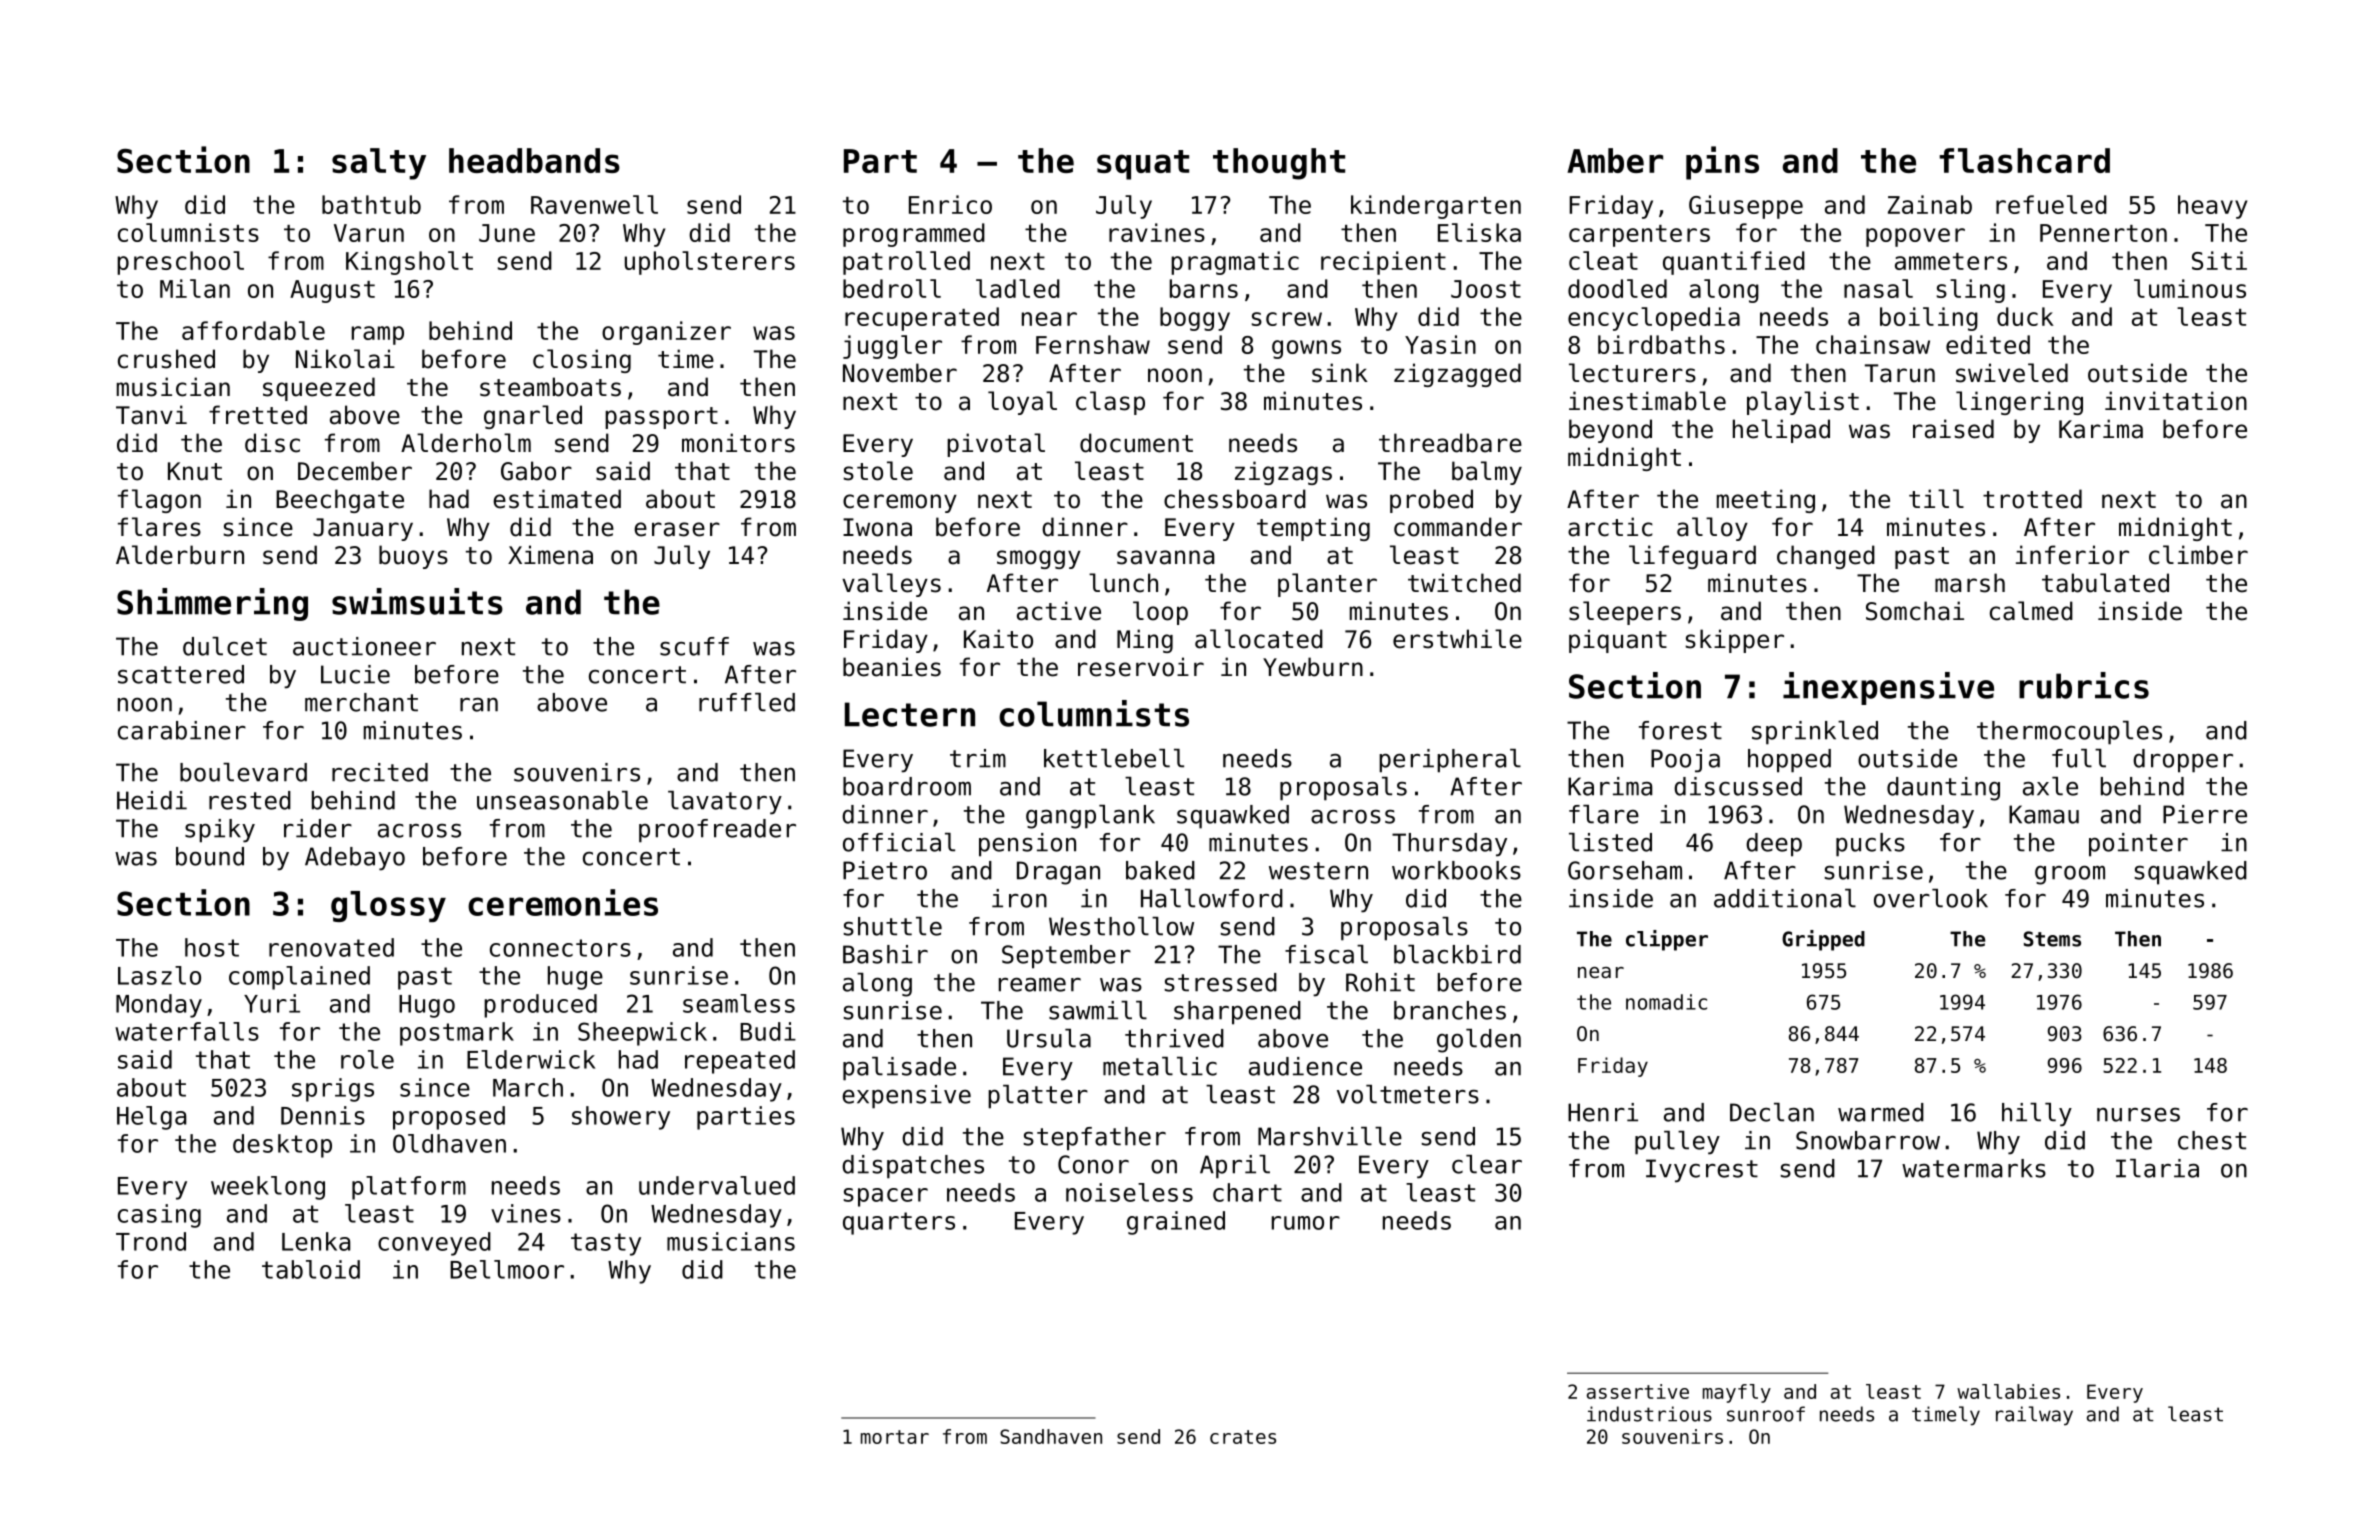 The image size is (2364, 1530). Describe the element at coordinates (311, 1269) in the document. I see `tabloid` at that location.
